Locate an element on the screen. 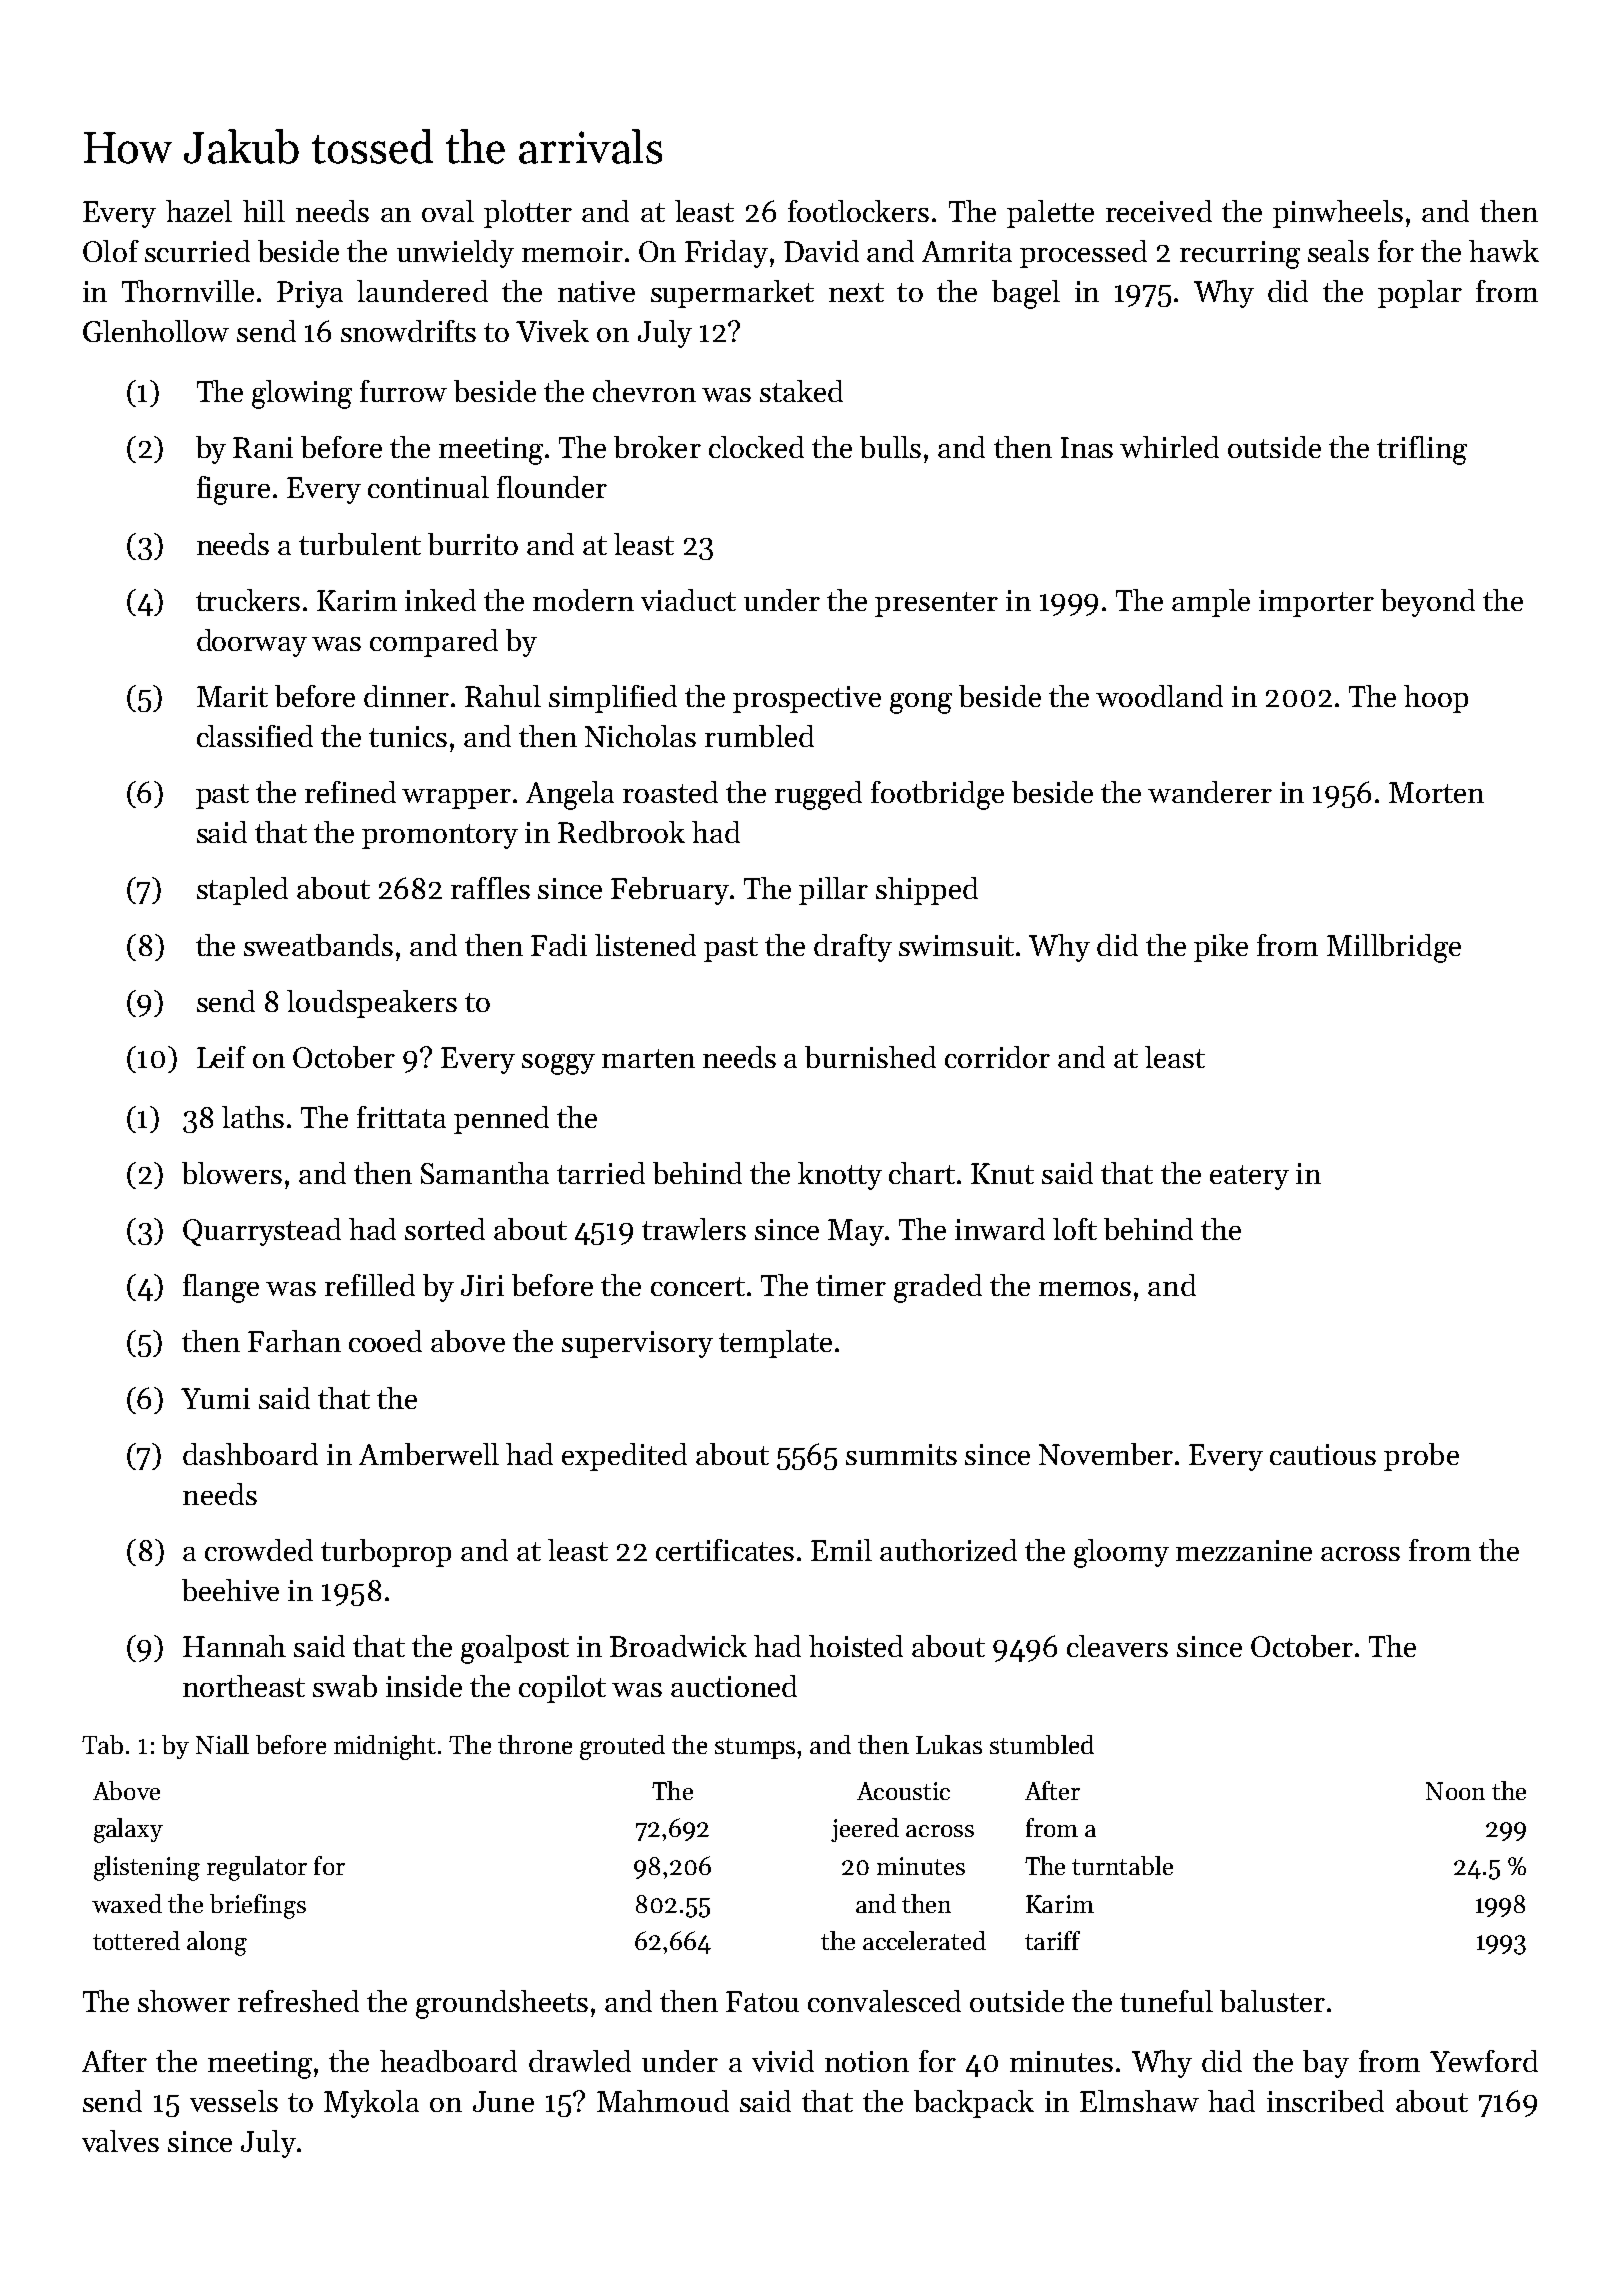 The width and height of the screenshot is (1620, 2292). received is located at coordinates (1159, 211).
